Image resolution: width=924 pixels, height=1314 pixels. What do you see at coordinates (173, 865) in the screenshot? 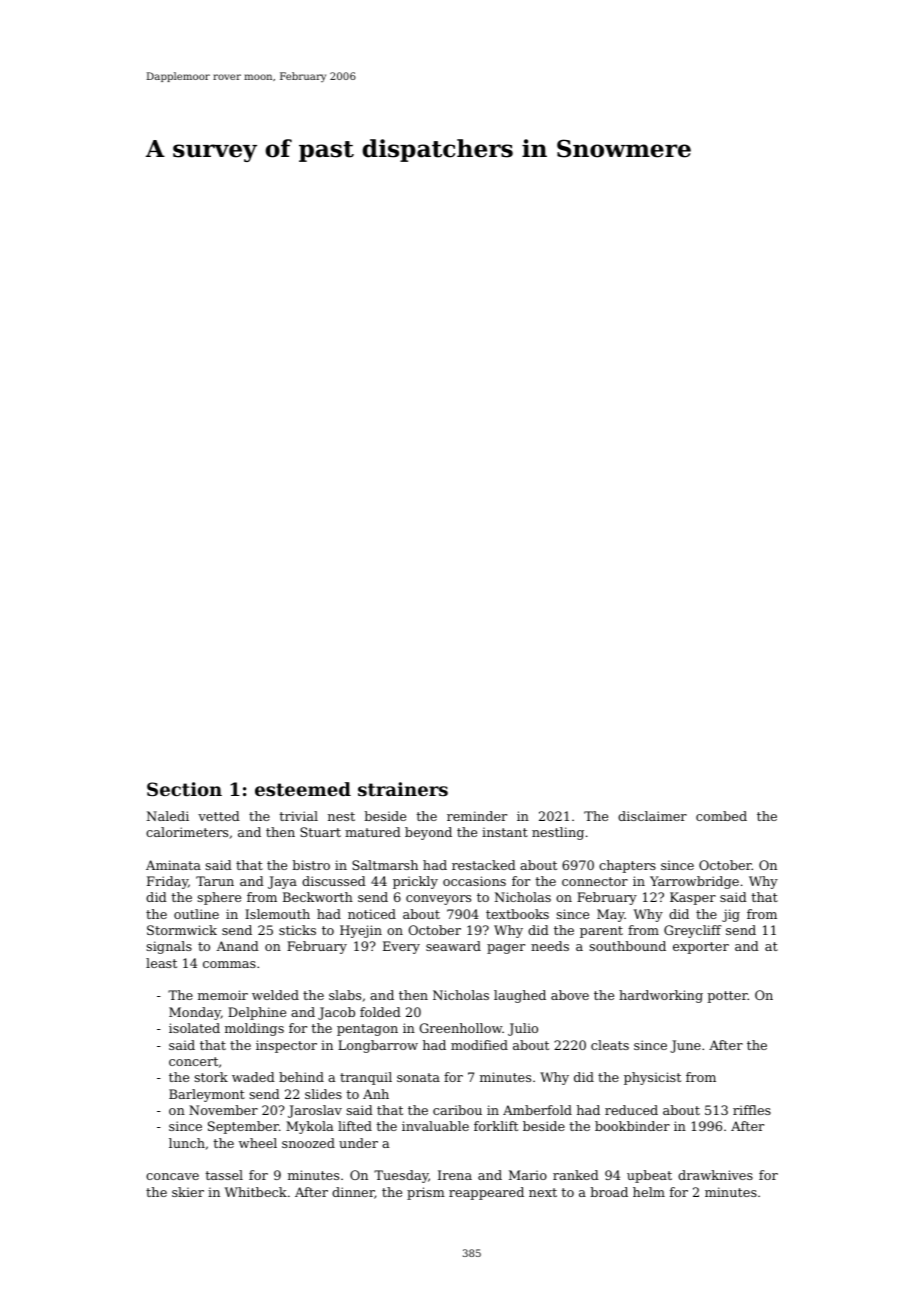
I see `Aminata` at bounding box center [173, 865].
